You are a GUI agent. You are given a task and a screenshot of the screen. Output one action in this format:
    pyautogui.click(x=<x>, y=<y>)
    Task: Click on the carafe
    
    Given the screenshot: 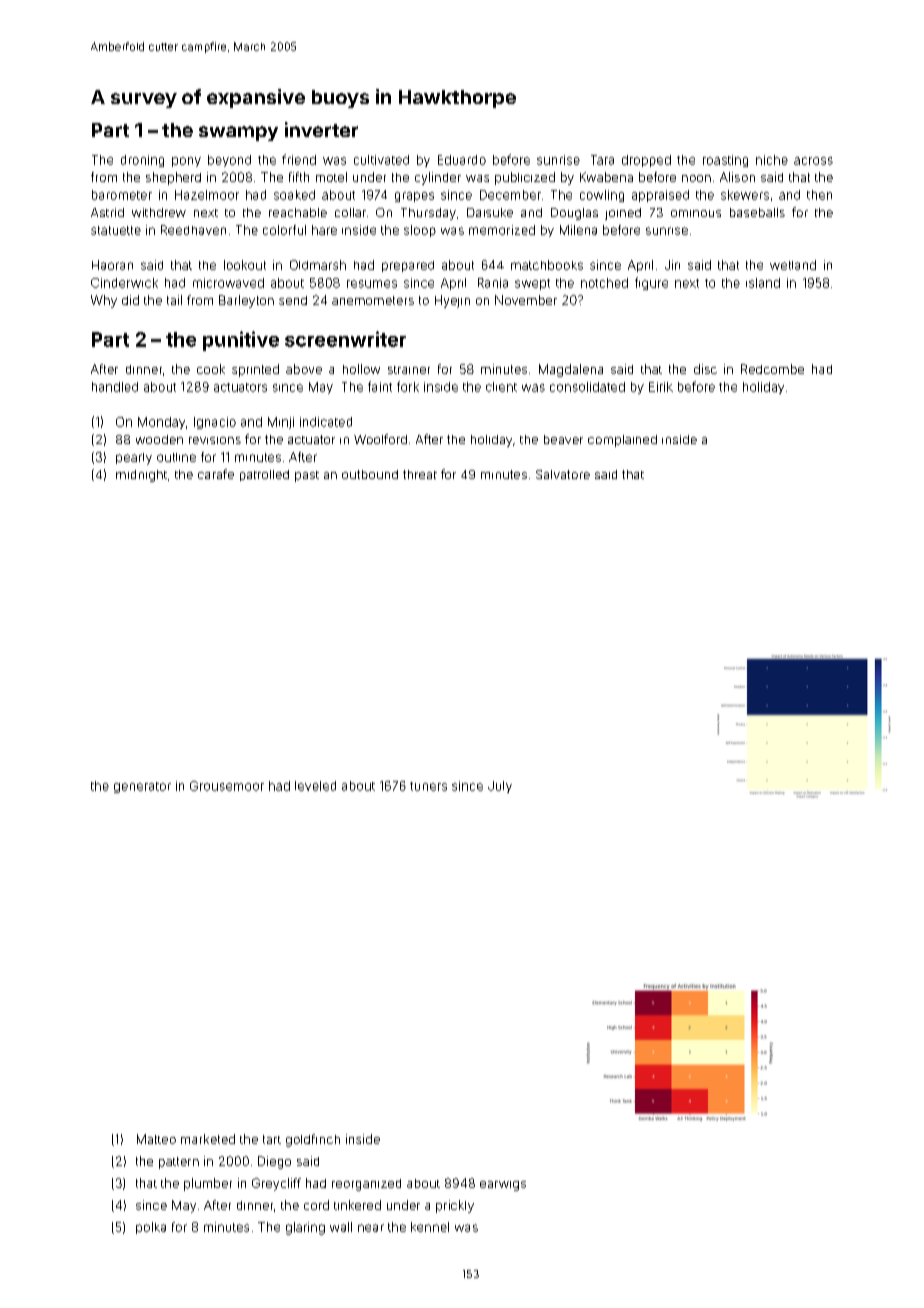 What is the action you would take?
    pyautogui.click(x=216, y=474)
